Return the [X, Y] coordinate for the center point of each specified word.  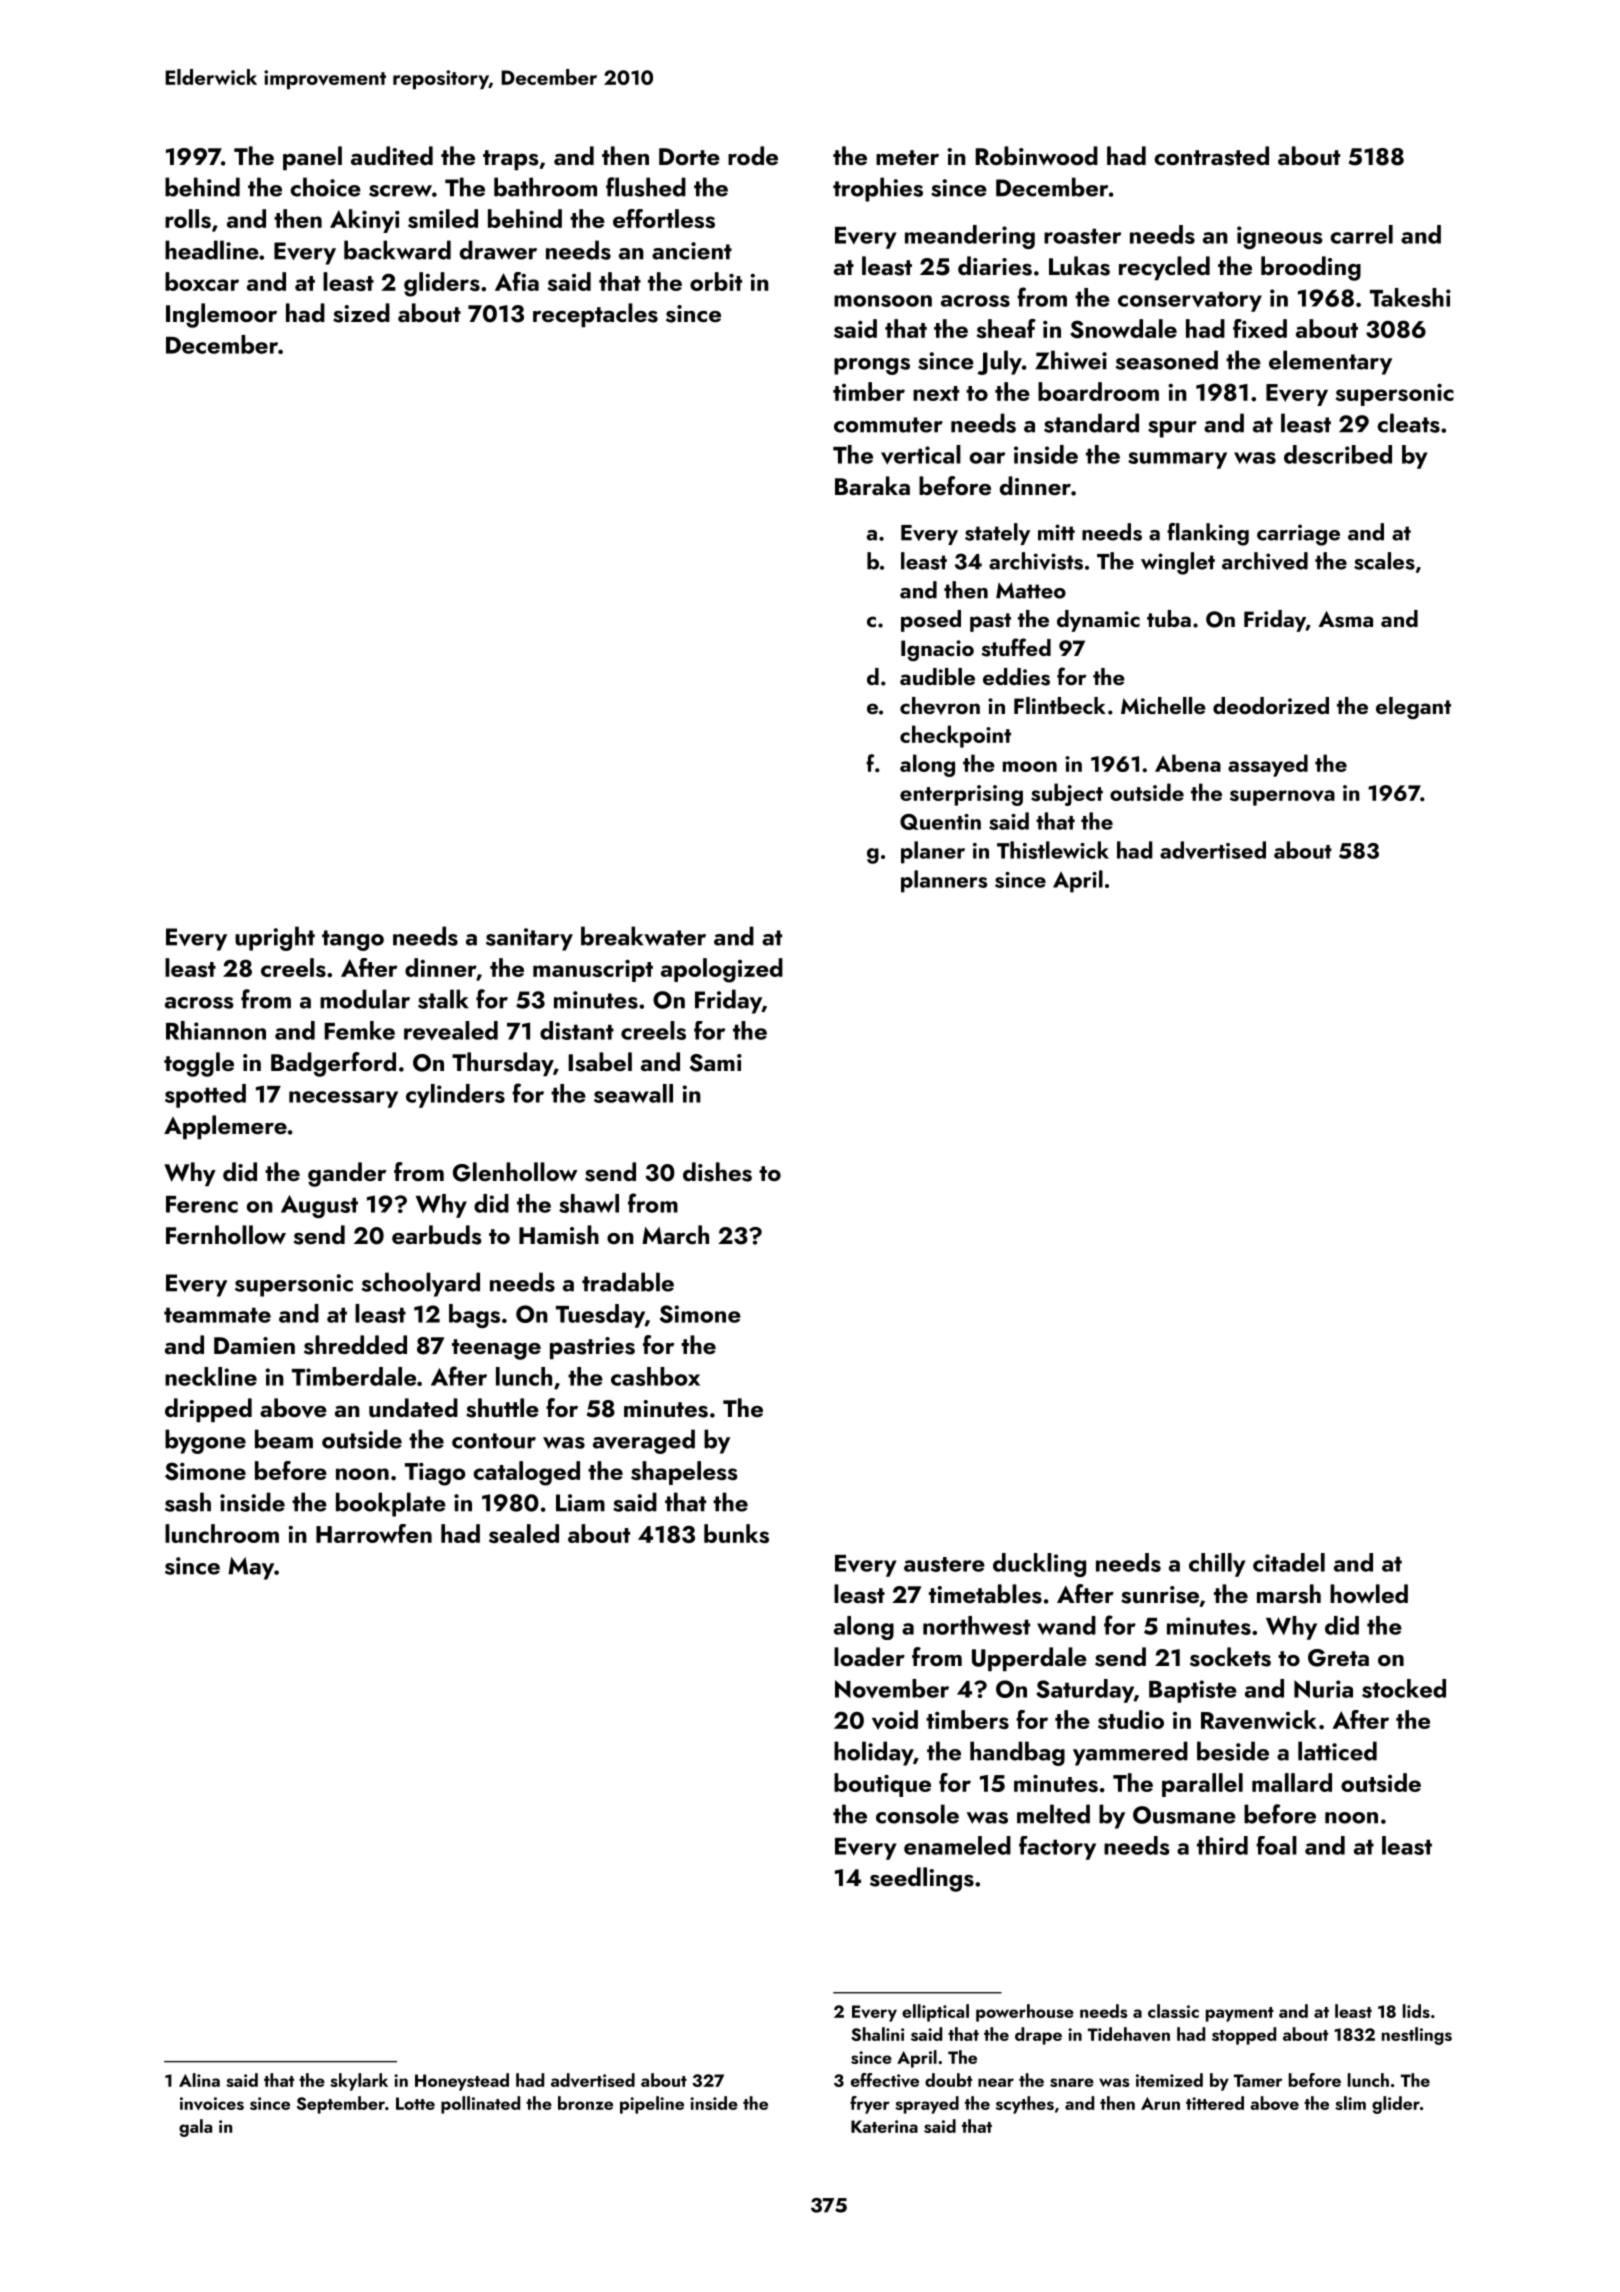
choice [325, 187]
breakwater [643, 936]
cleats [1408, 423]
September [341, 2105]
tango [353, 940]
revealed [451, 1031]
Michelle [1163, 705]
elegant [1413, 708]
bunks [736, 1533]
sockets [1230, 1657]
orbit [716, 281]
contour [494, 1441]
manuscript [593, 971]
